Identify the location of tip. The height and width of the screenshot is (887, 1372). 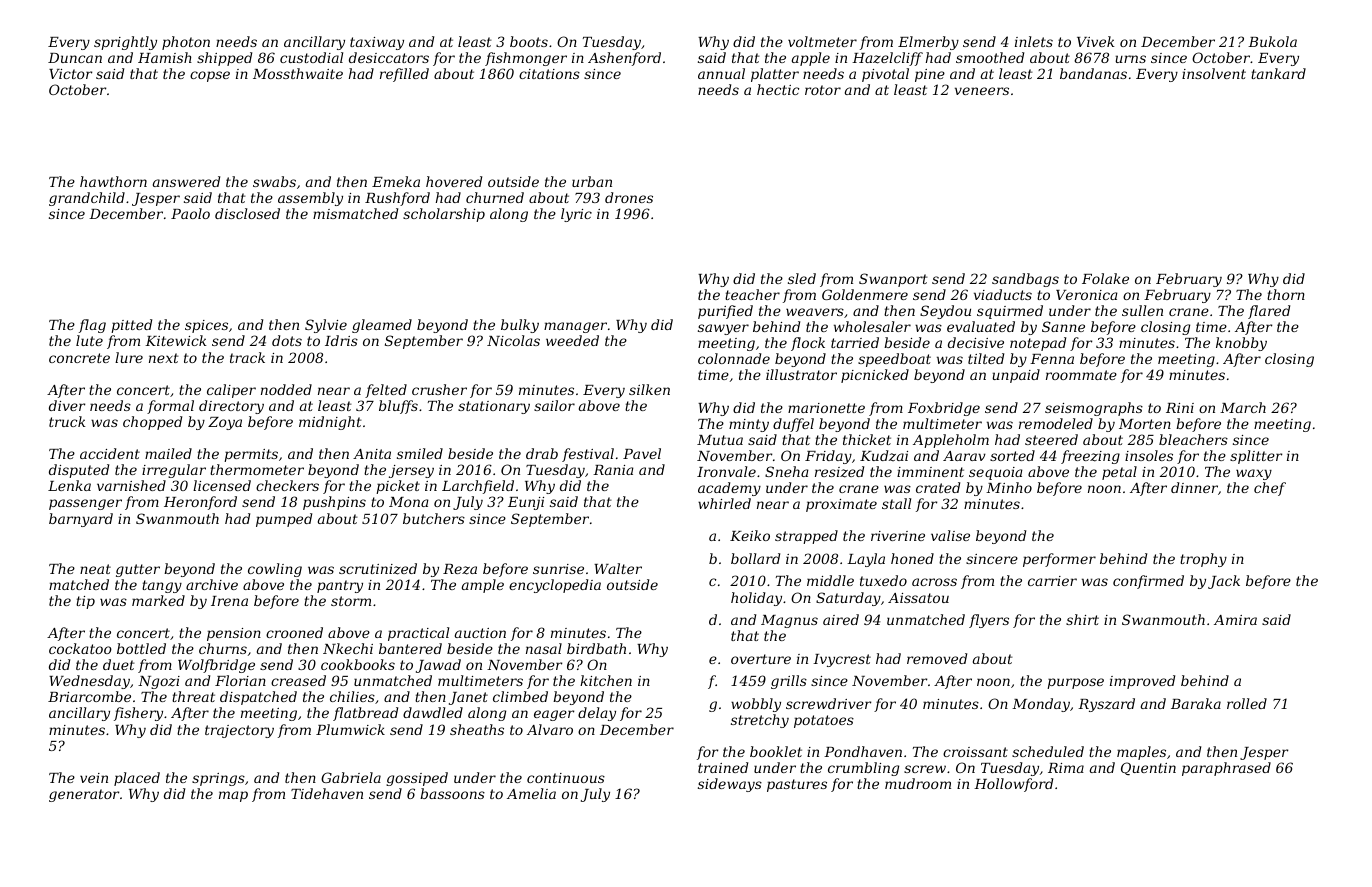
(85, 602).
